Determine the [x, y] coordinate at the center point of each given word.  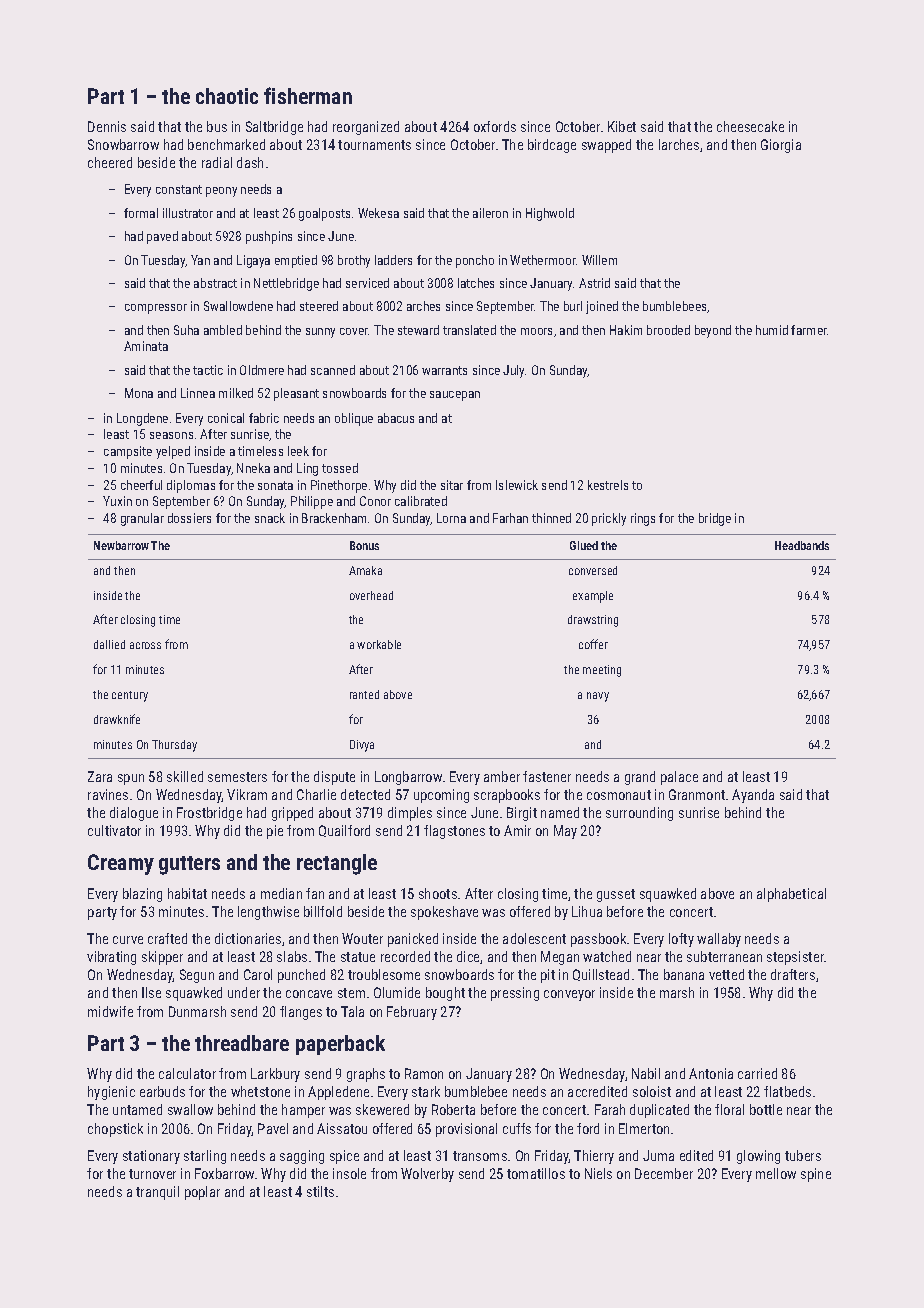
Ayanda [753, 796]
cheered [110, 162]
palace [679, 778]
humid [772, 330]
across [145, 645]
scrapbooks [507, 796]
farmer [809, 330]
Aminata [146, 346]
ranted [364, 694]
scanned [333, 370]
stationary [151, 1157]
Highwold [550, 214]
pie [275, 832]
